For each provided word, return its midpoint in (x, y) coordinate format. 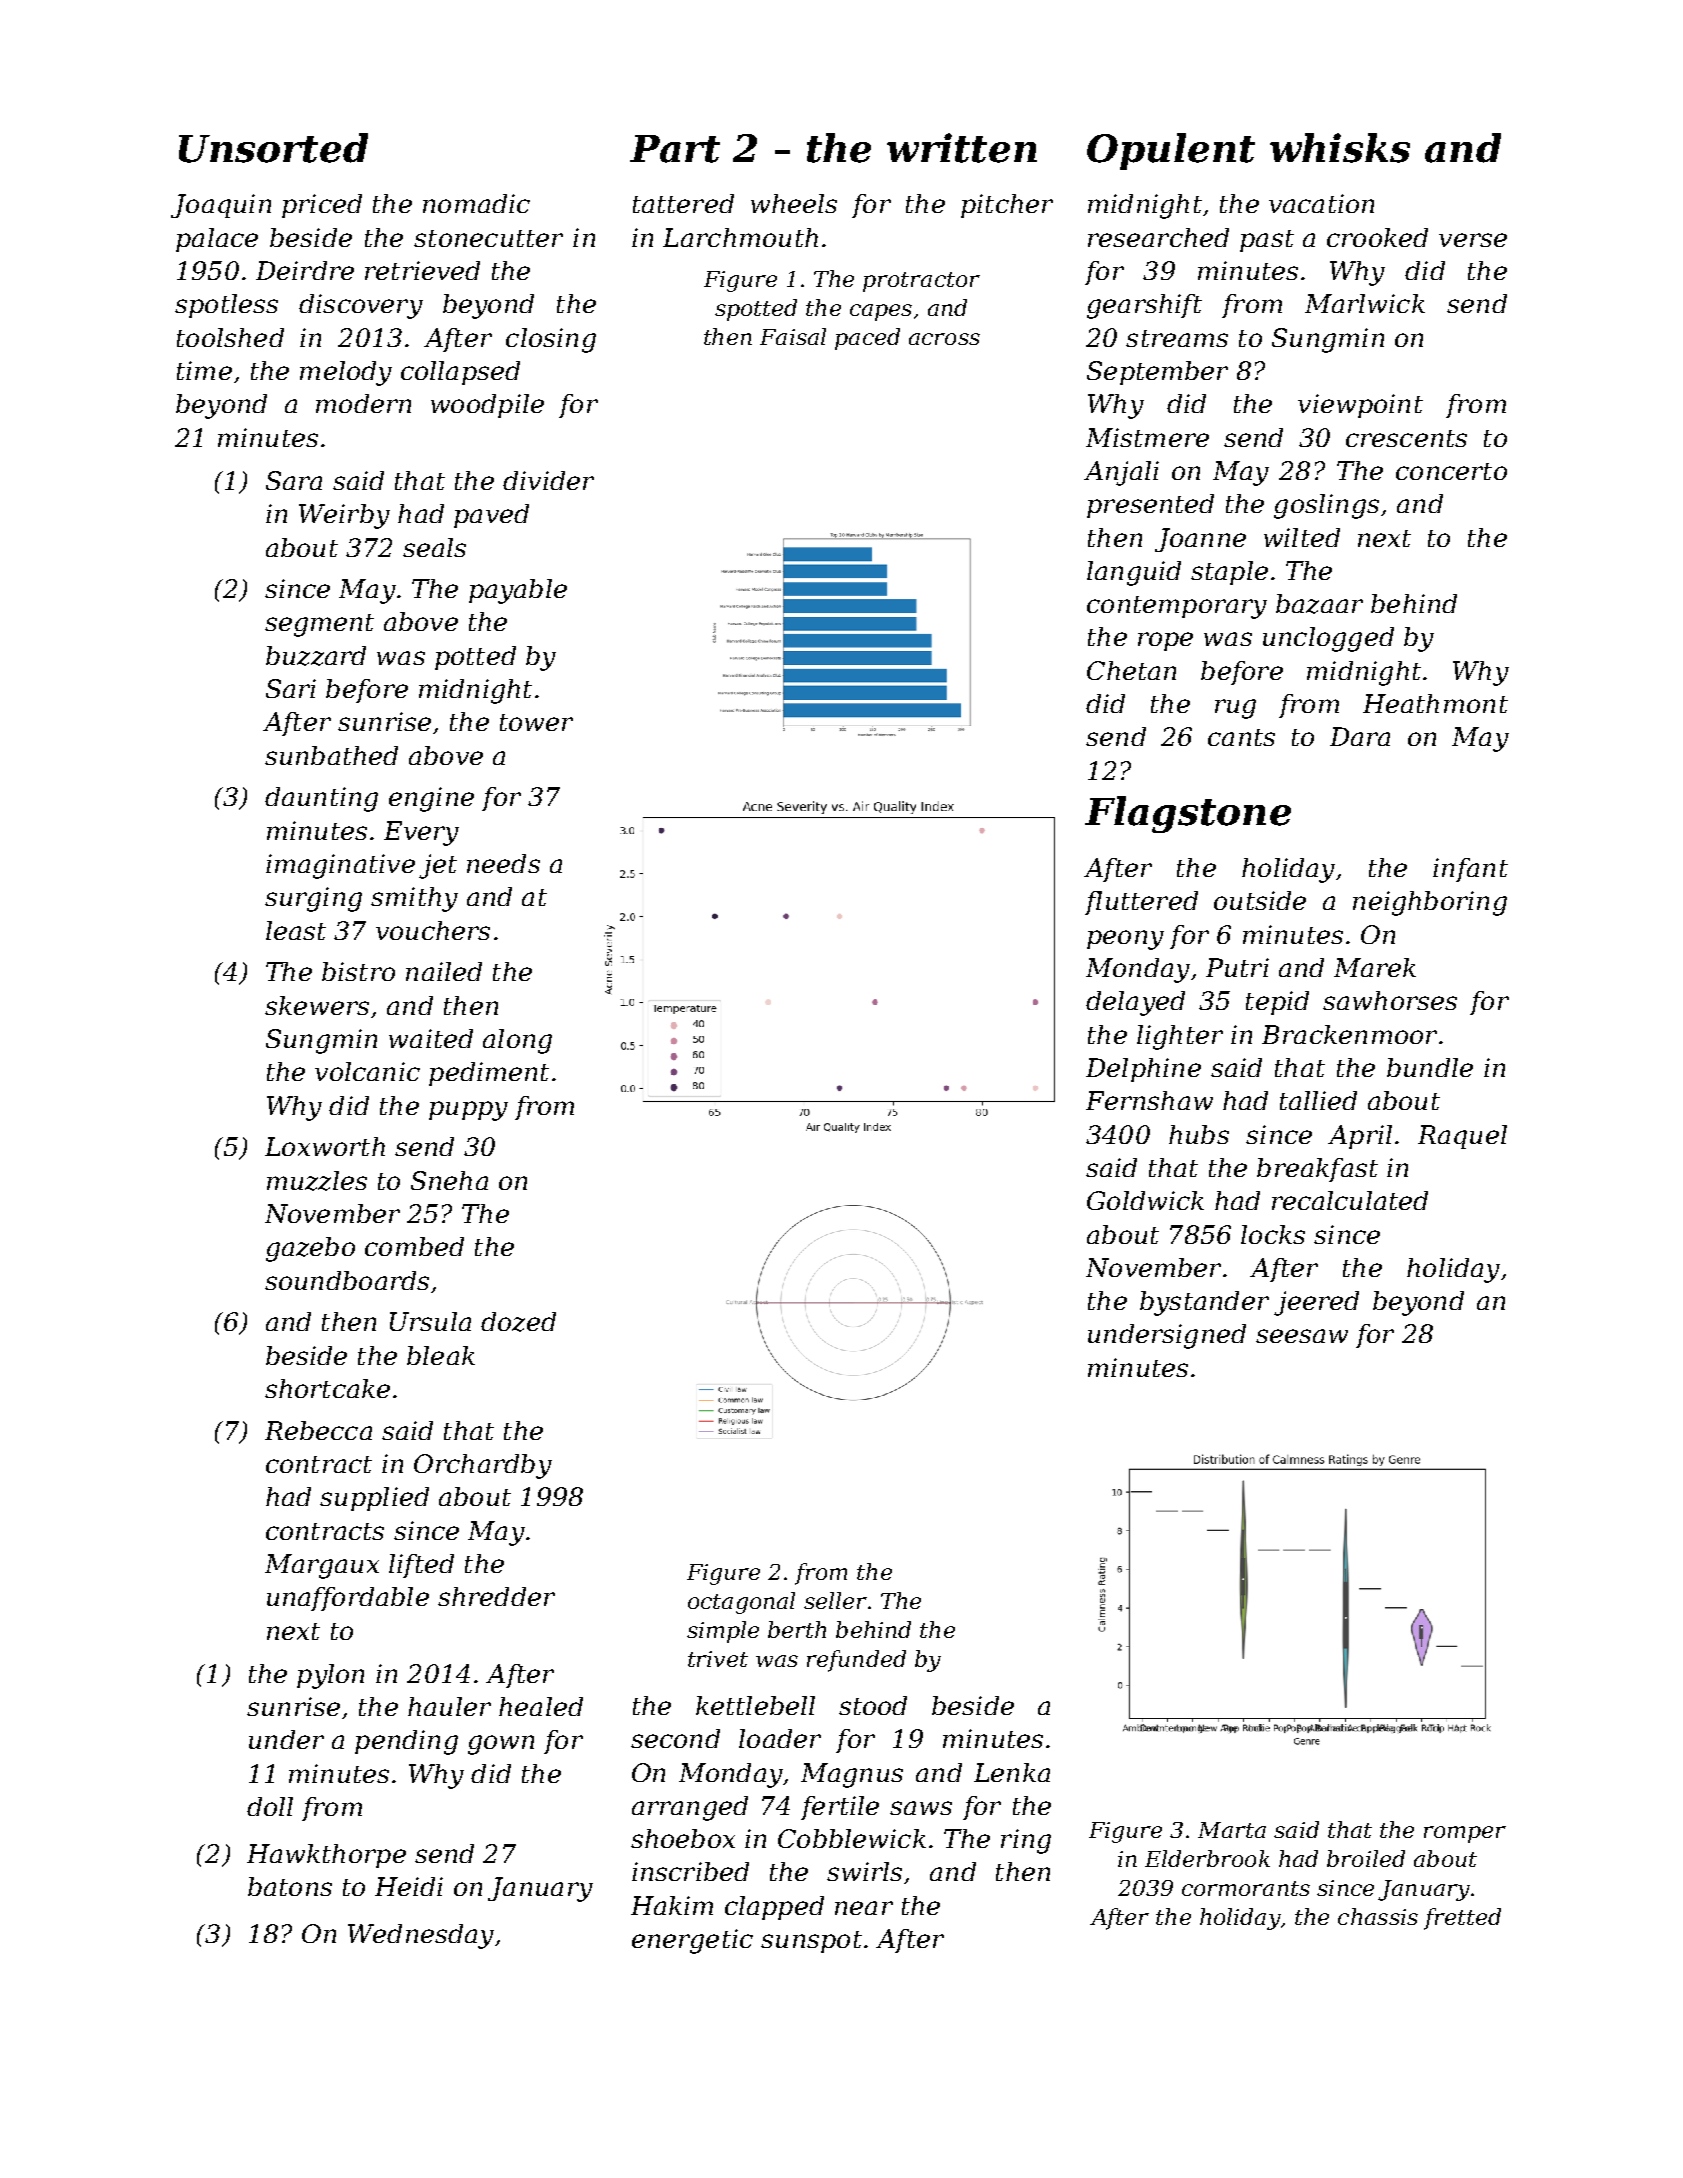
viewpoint (1360, 406)
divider (548, 480)
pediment (489, 1074)
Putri (1237, 967)
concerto (1451, 471)
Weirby (344, 516)
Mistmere (1147, 437)
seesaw (1302, 1336)
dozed (518, 1322)
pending (406, 1742)
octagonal (741, 1603)
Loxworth (325, 1146)
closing (551, 340)
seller (835, 1600)
